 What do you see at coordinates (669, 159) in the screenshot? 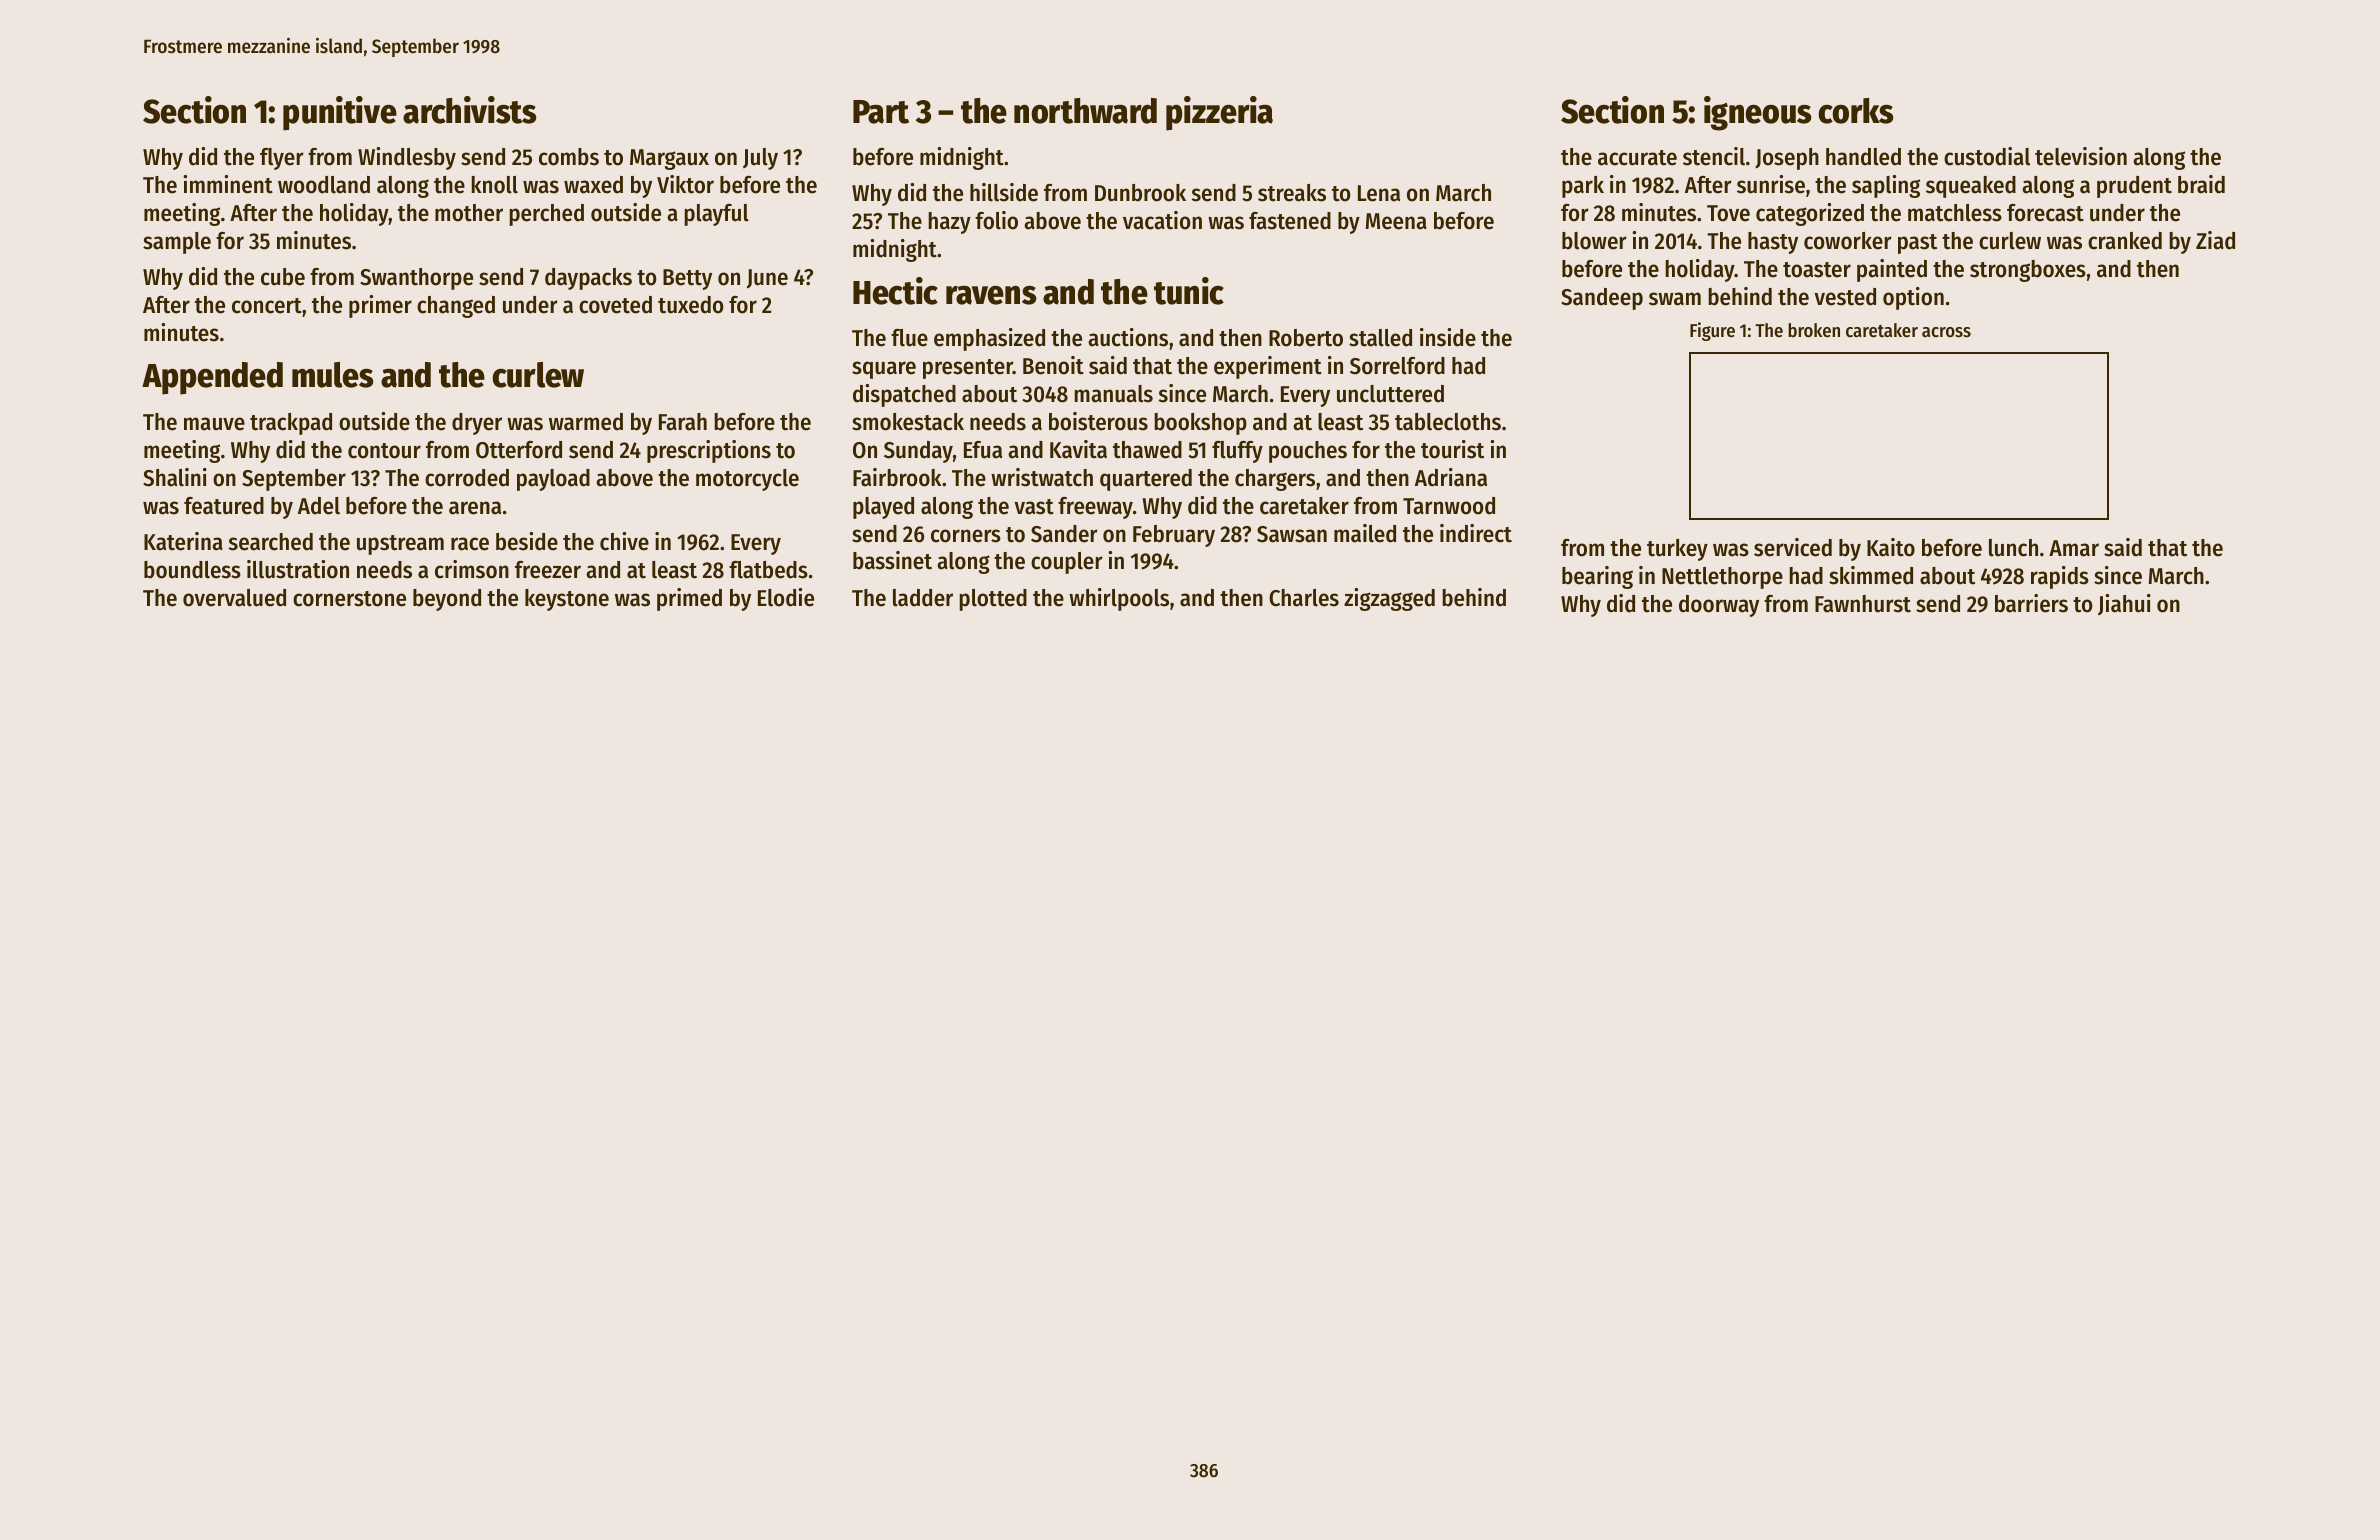
I see `Margaux` at bounding box center [669, 159].
